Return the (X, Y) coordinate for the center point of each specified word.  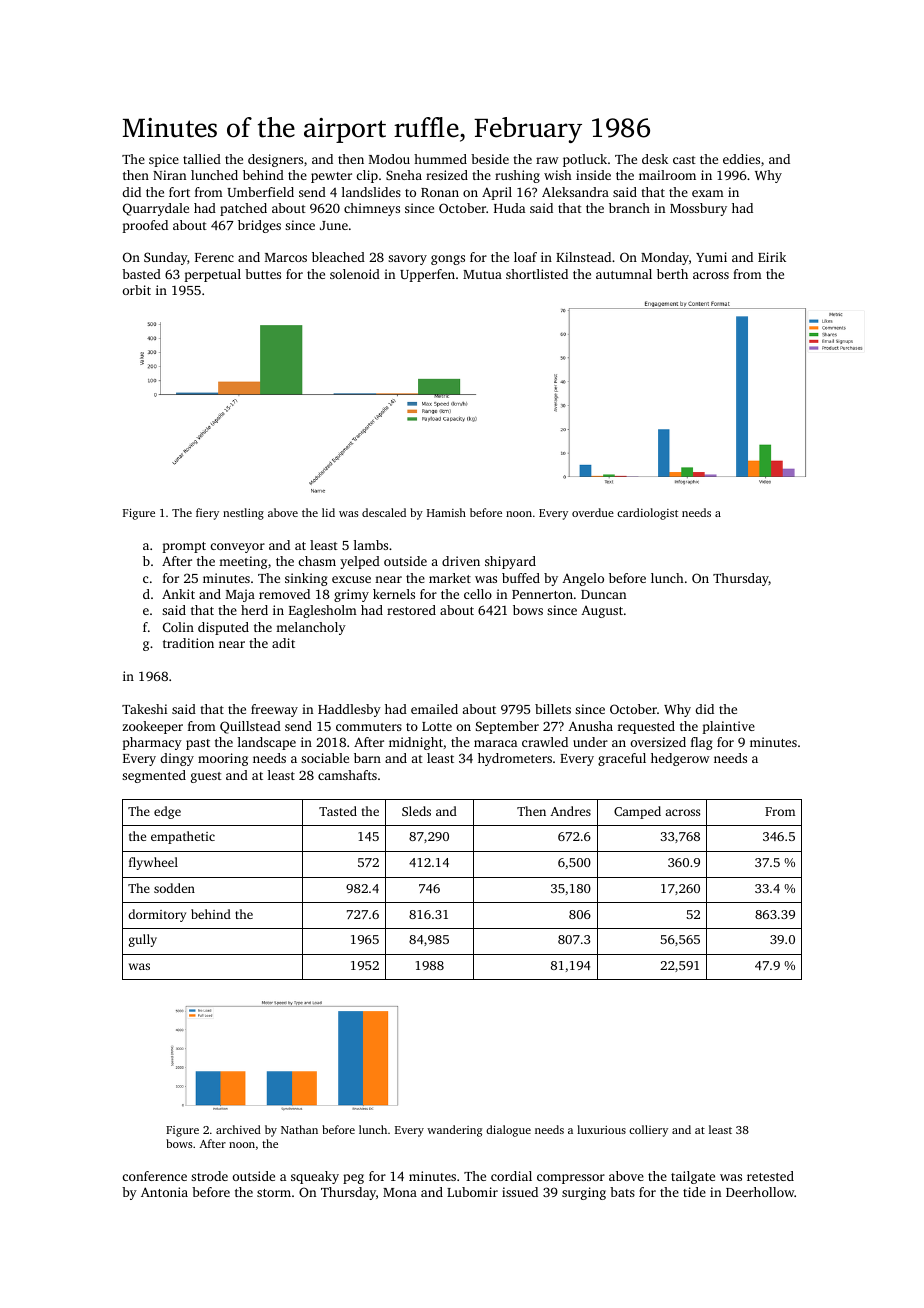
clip (367, 176)
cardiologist (647, 514)
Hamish (446, 512)
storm (274, 1193)
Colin (178, 627)
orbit (136, 290)
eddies (741, 159)
